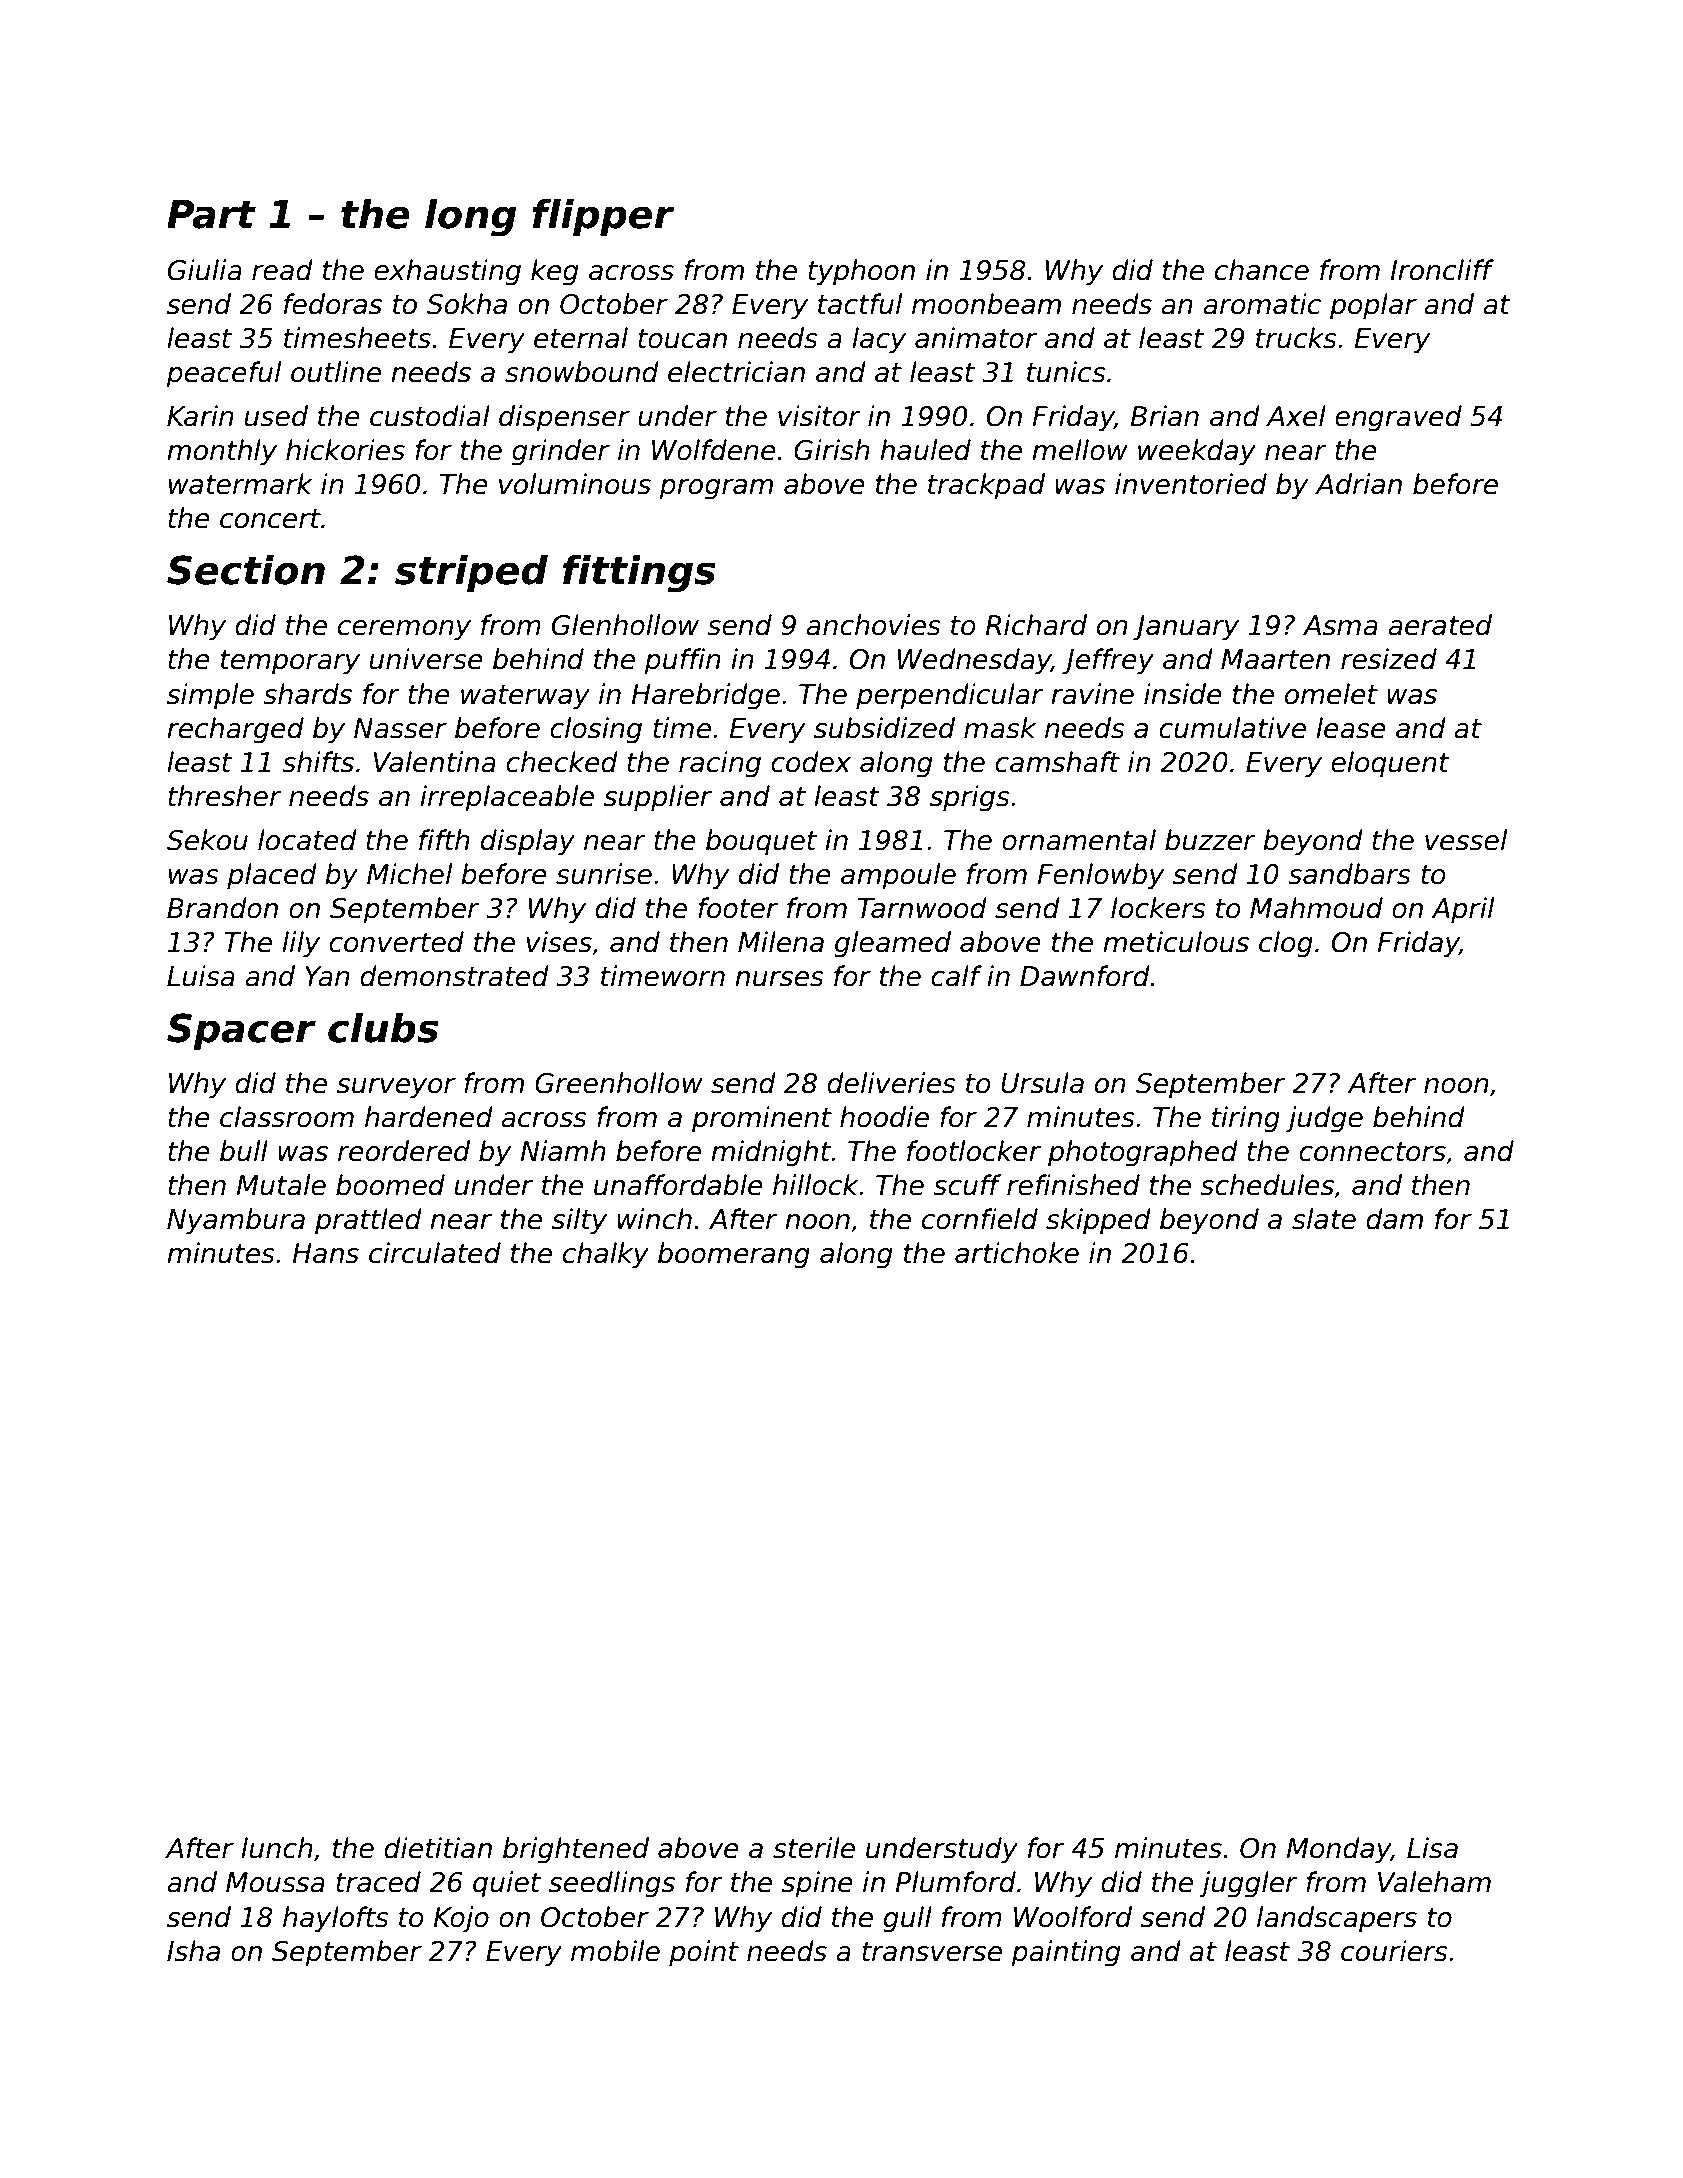  What do you see at coordinates (950, 696) in the screenshot?
I see `perpendicular` at bounding box center [950, 696].
